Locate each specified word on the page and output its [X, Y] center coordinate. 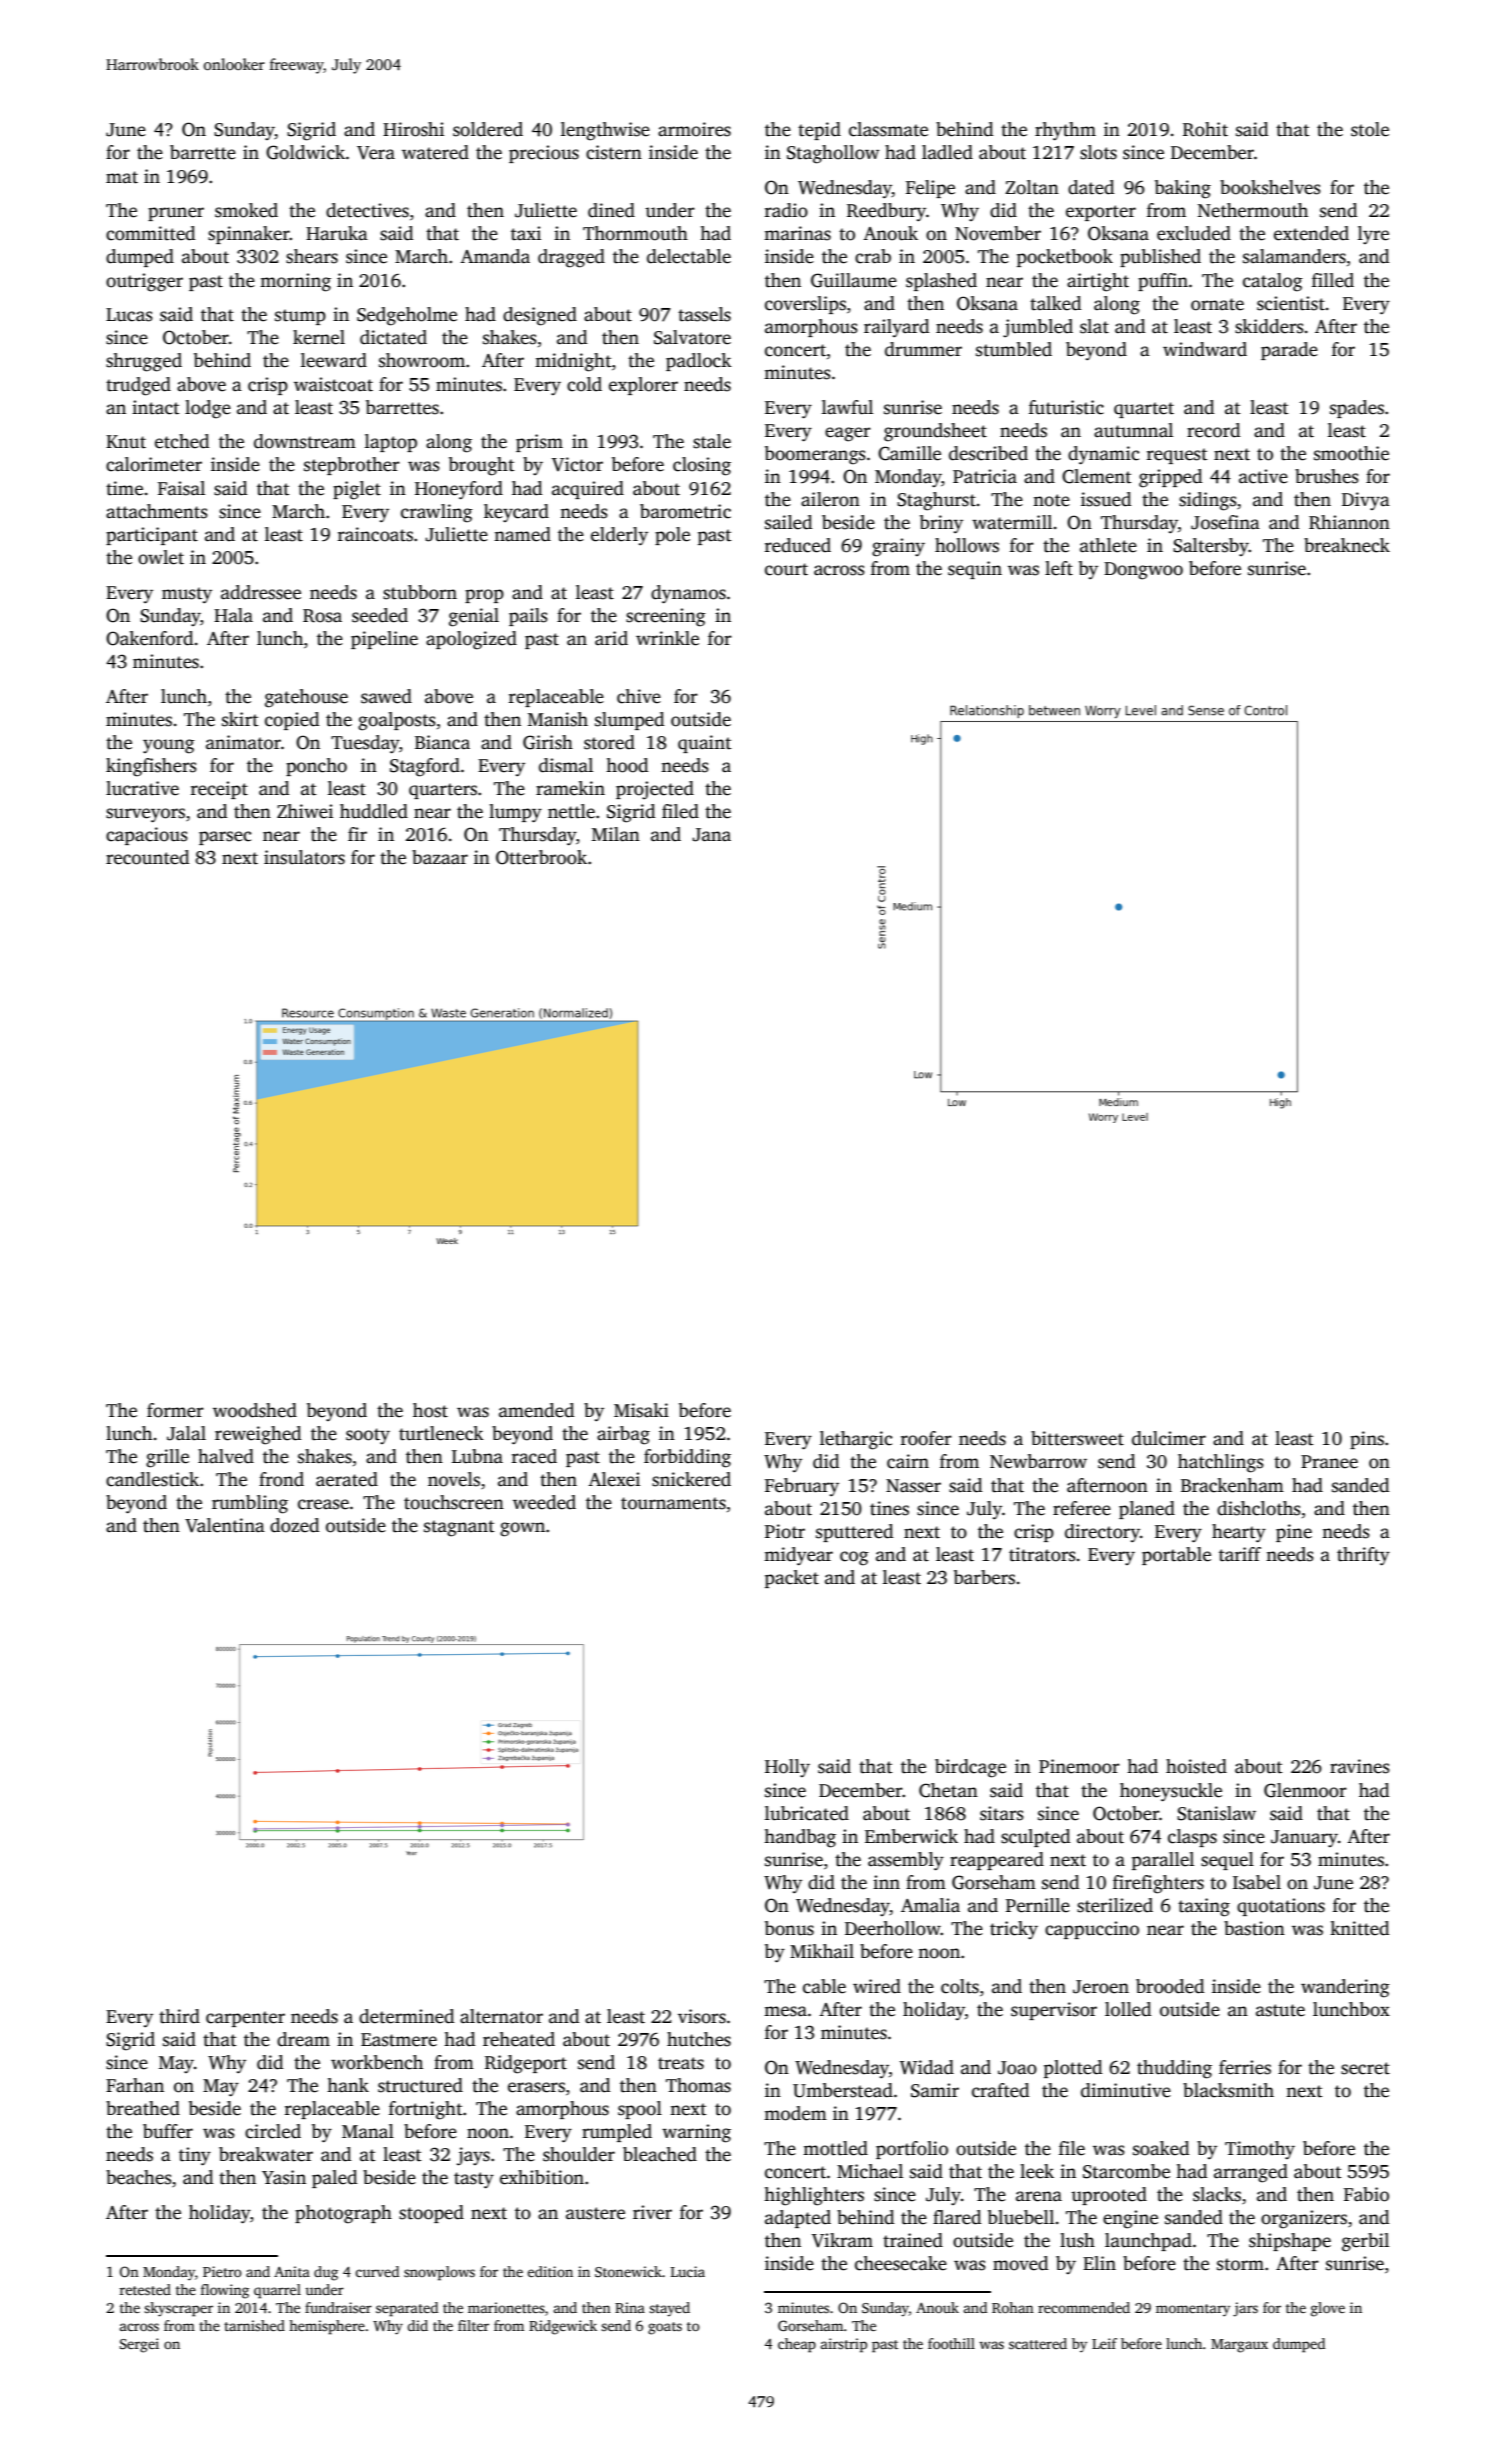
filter [473, 2325]
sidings [1208, 501]
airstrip [844, 2345]
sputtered [854, 1533]
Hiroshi [413, 129]
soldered [488, 129]
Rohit [1205, 129]
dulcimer [1169, 1438]
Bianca [442, 742]
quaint [705, 744]
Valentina [225, 1525]
